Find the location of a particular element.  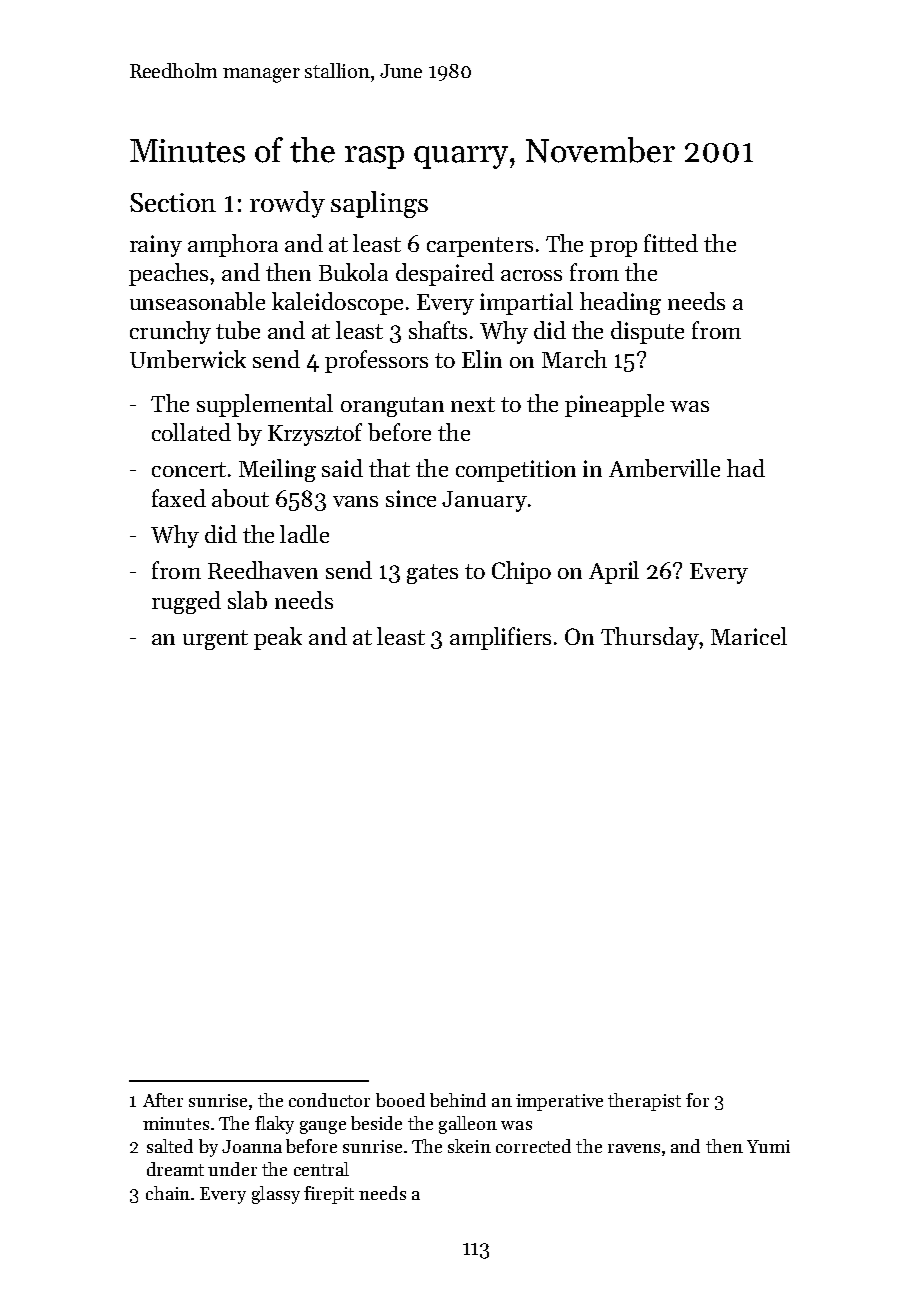

rowdy is located at coordinates (287, 204).
